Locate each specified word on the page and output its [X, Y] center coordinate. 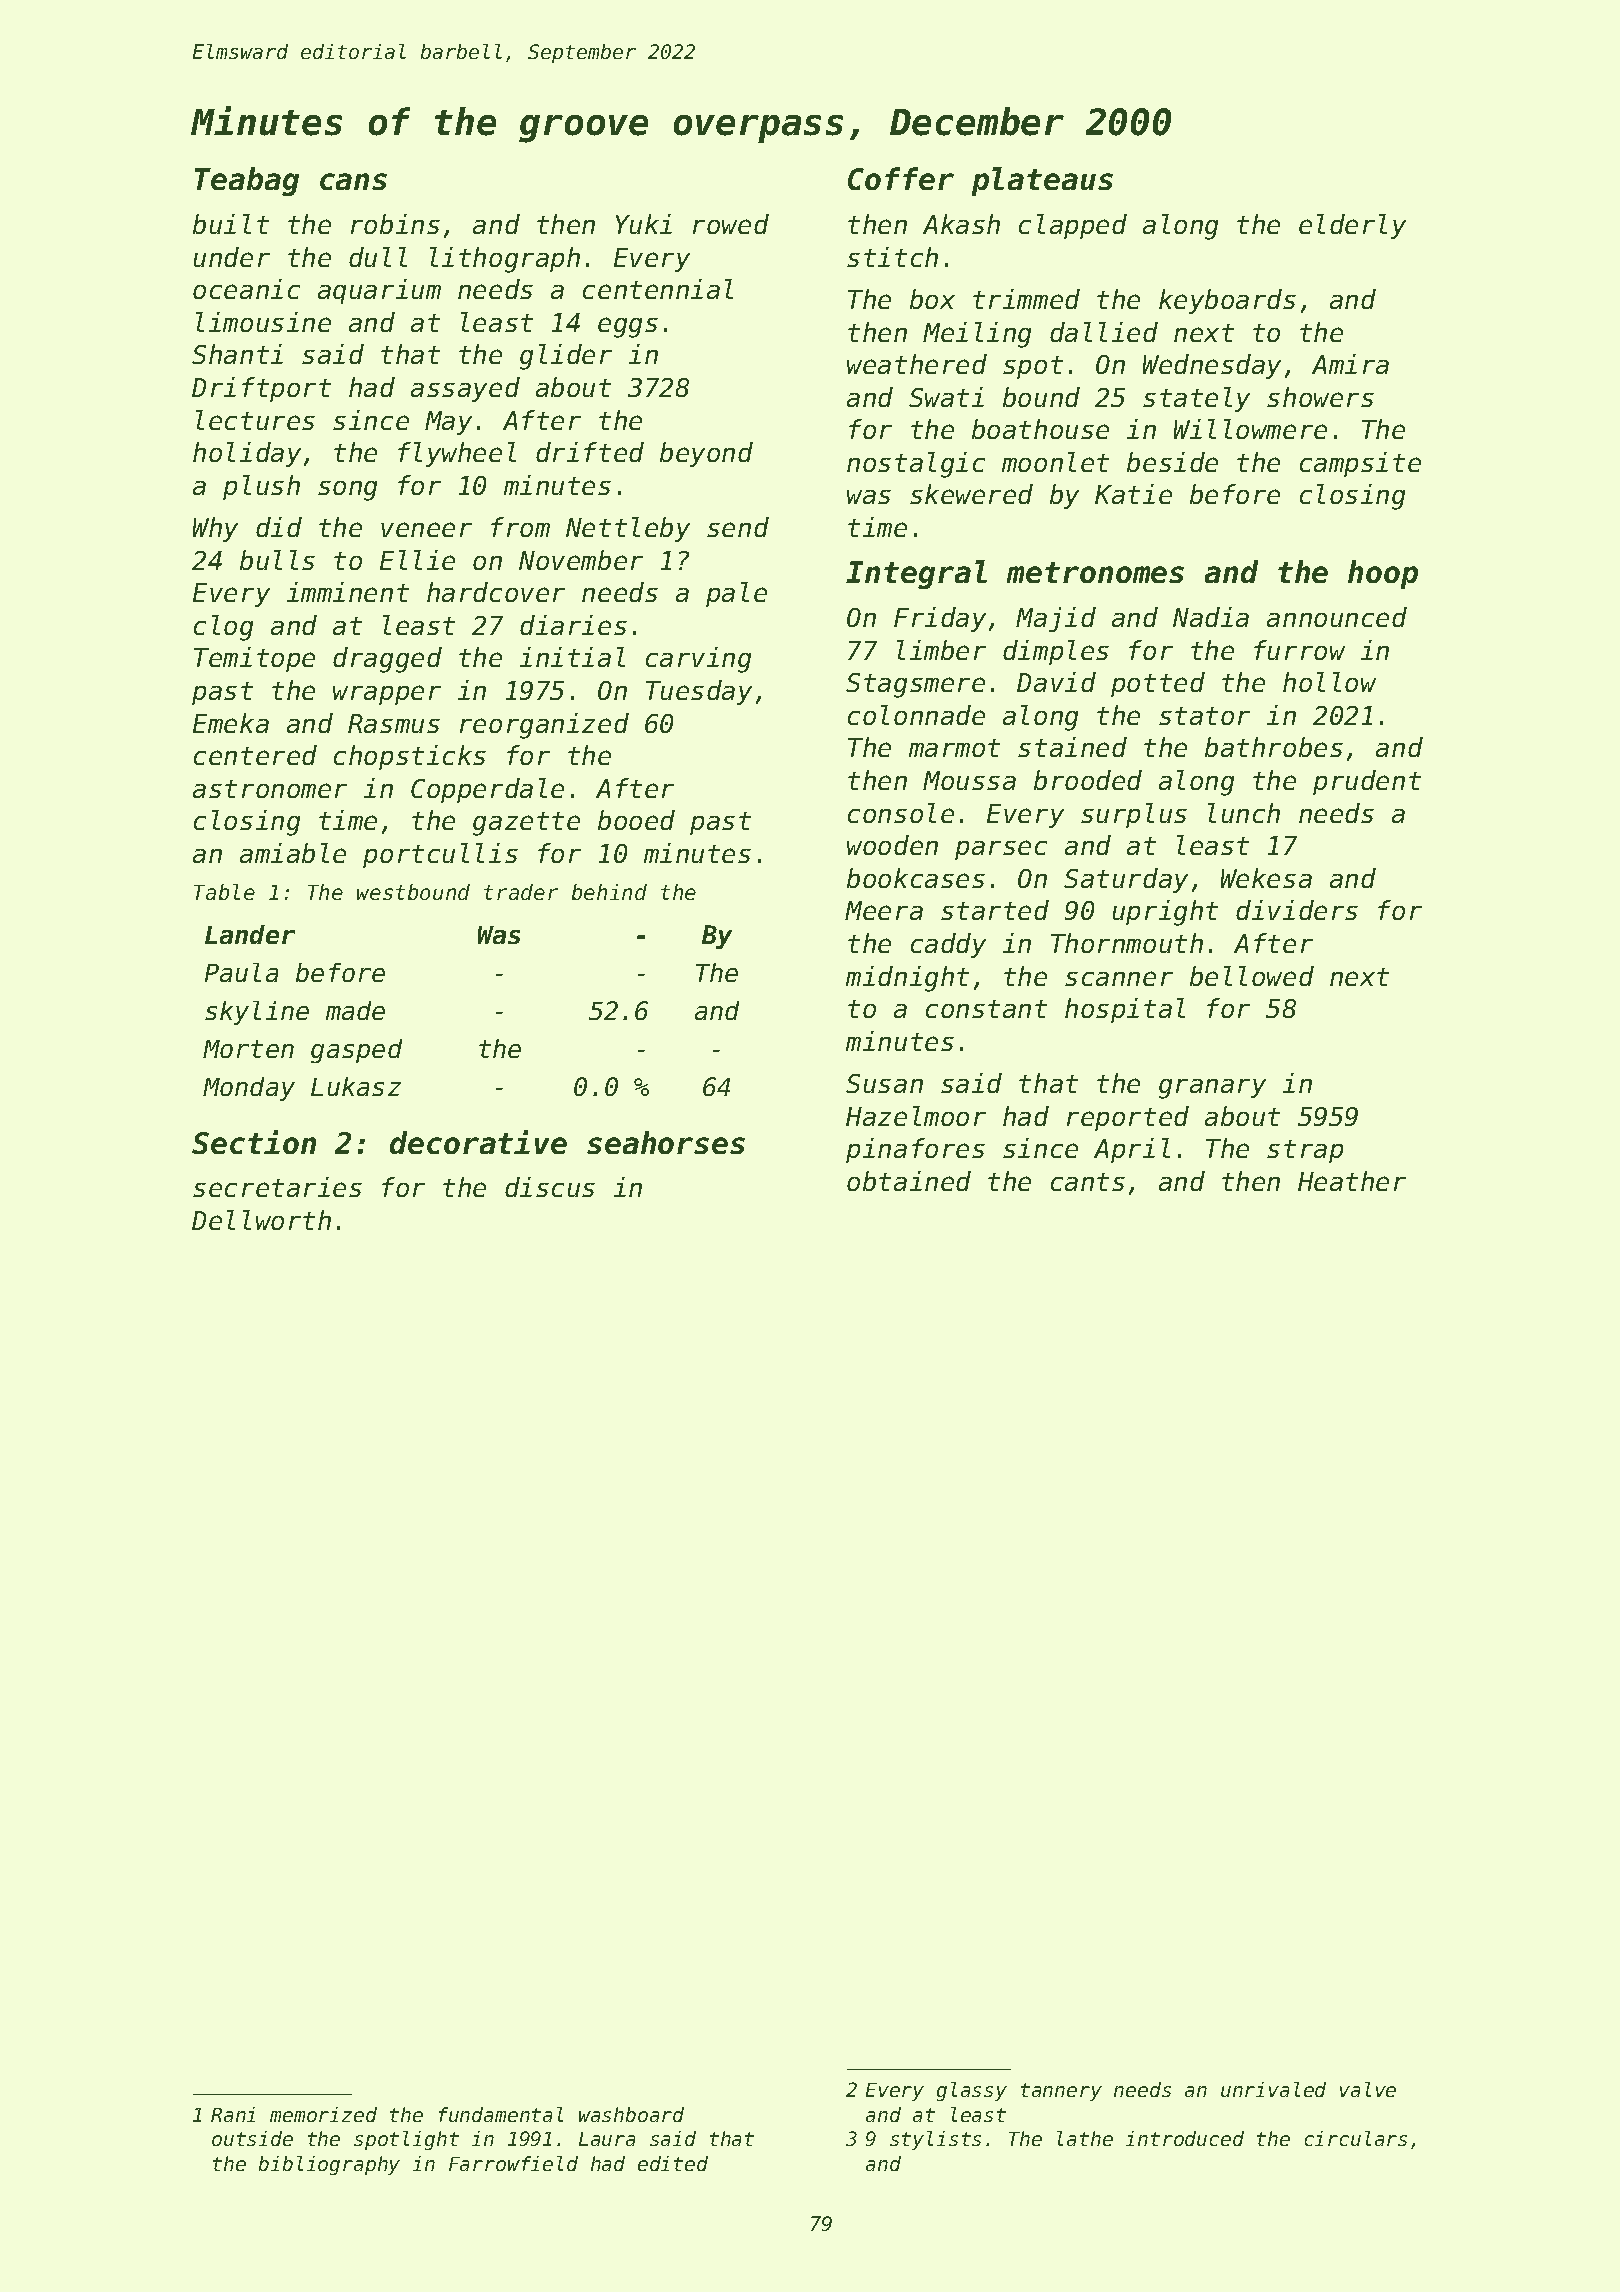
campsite [1360, 464]
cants [1088, 1182]
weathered [917, 364]
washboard [631, 2114]
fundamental [501, 2114]
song [347, 491]
